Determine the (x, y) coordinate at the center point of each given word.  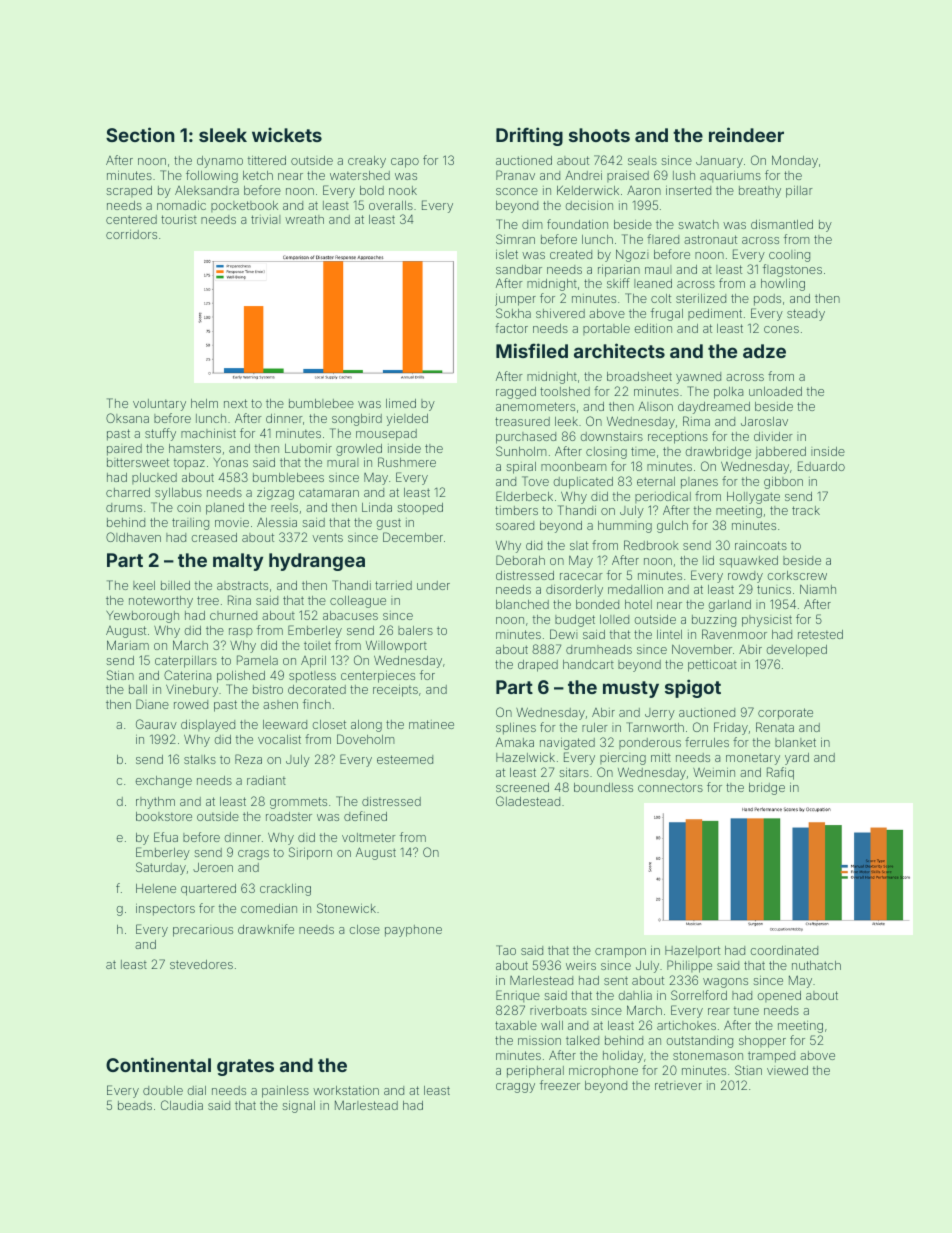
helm (204, 403)
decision (589, 205)
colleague (358, 602)
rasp (241, 632)
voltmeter (369, 837)
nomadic (181, 205)
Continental (158, 1064)
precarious (203, 932)
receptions (678, 438)
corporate (785, 714)
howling (783, 285)
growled (359, 450)
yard (797, 759)
